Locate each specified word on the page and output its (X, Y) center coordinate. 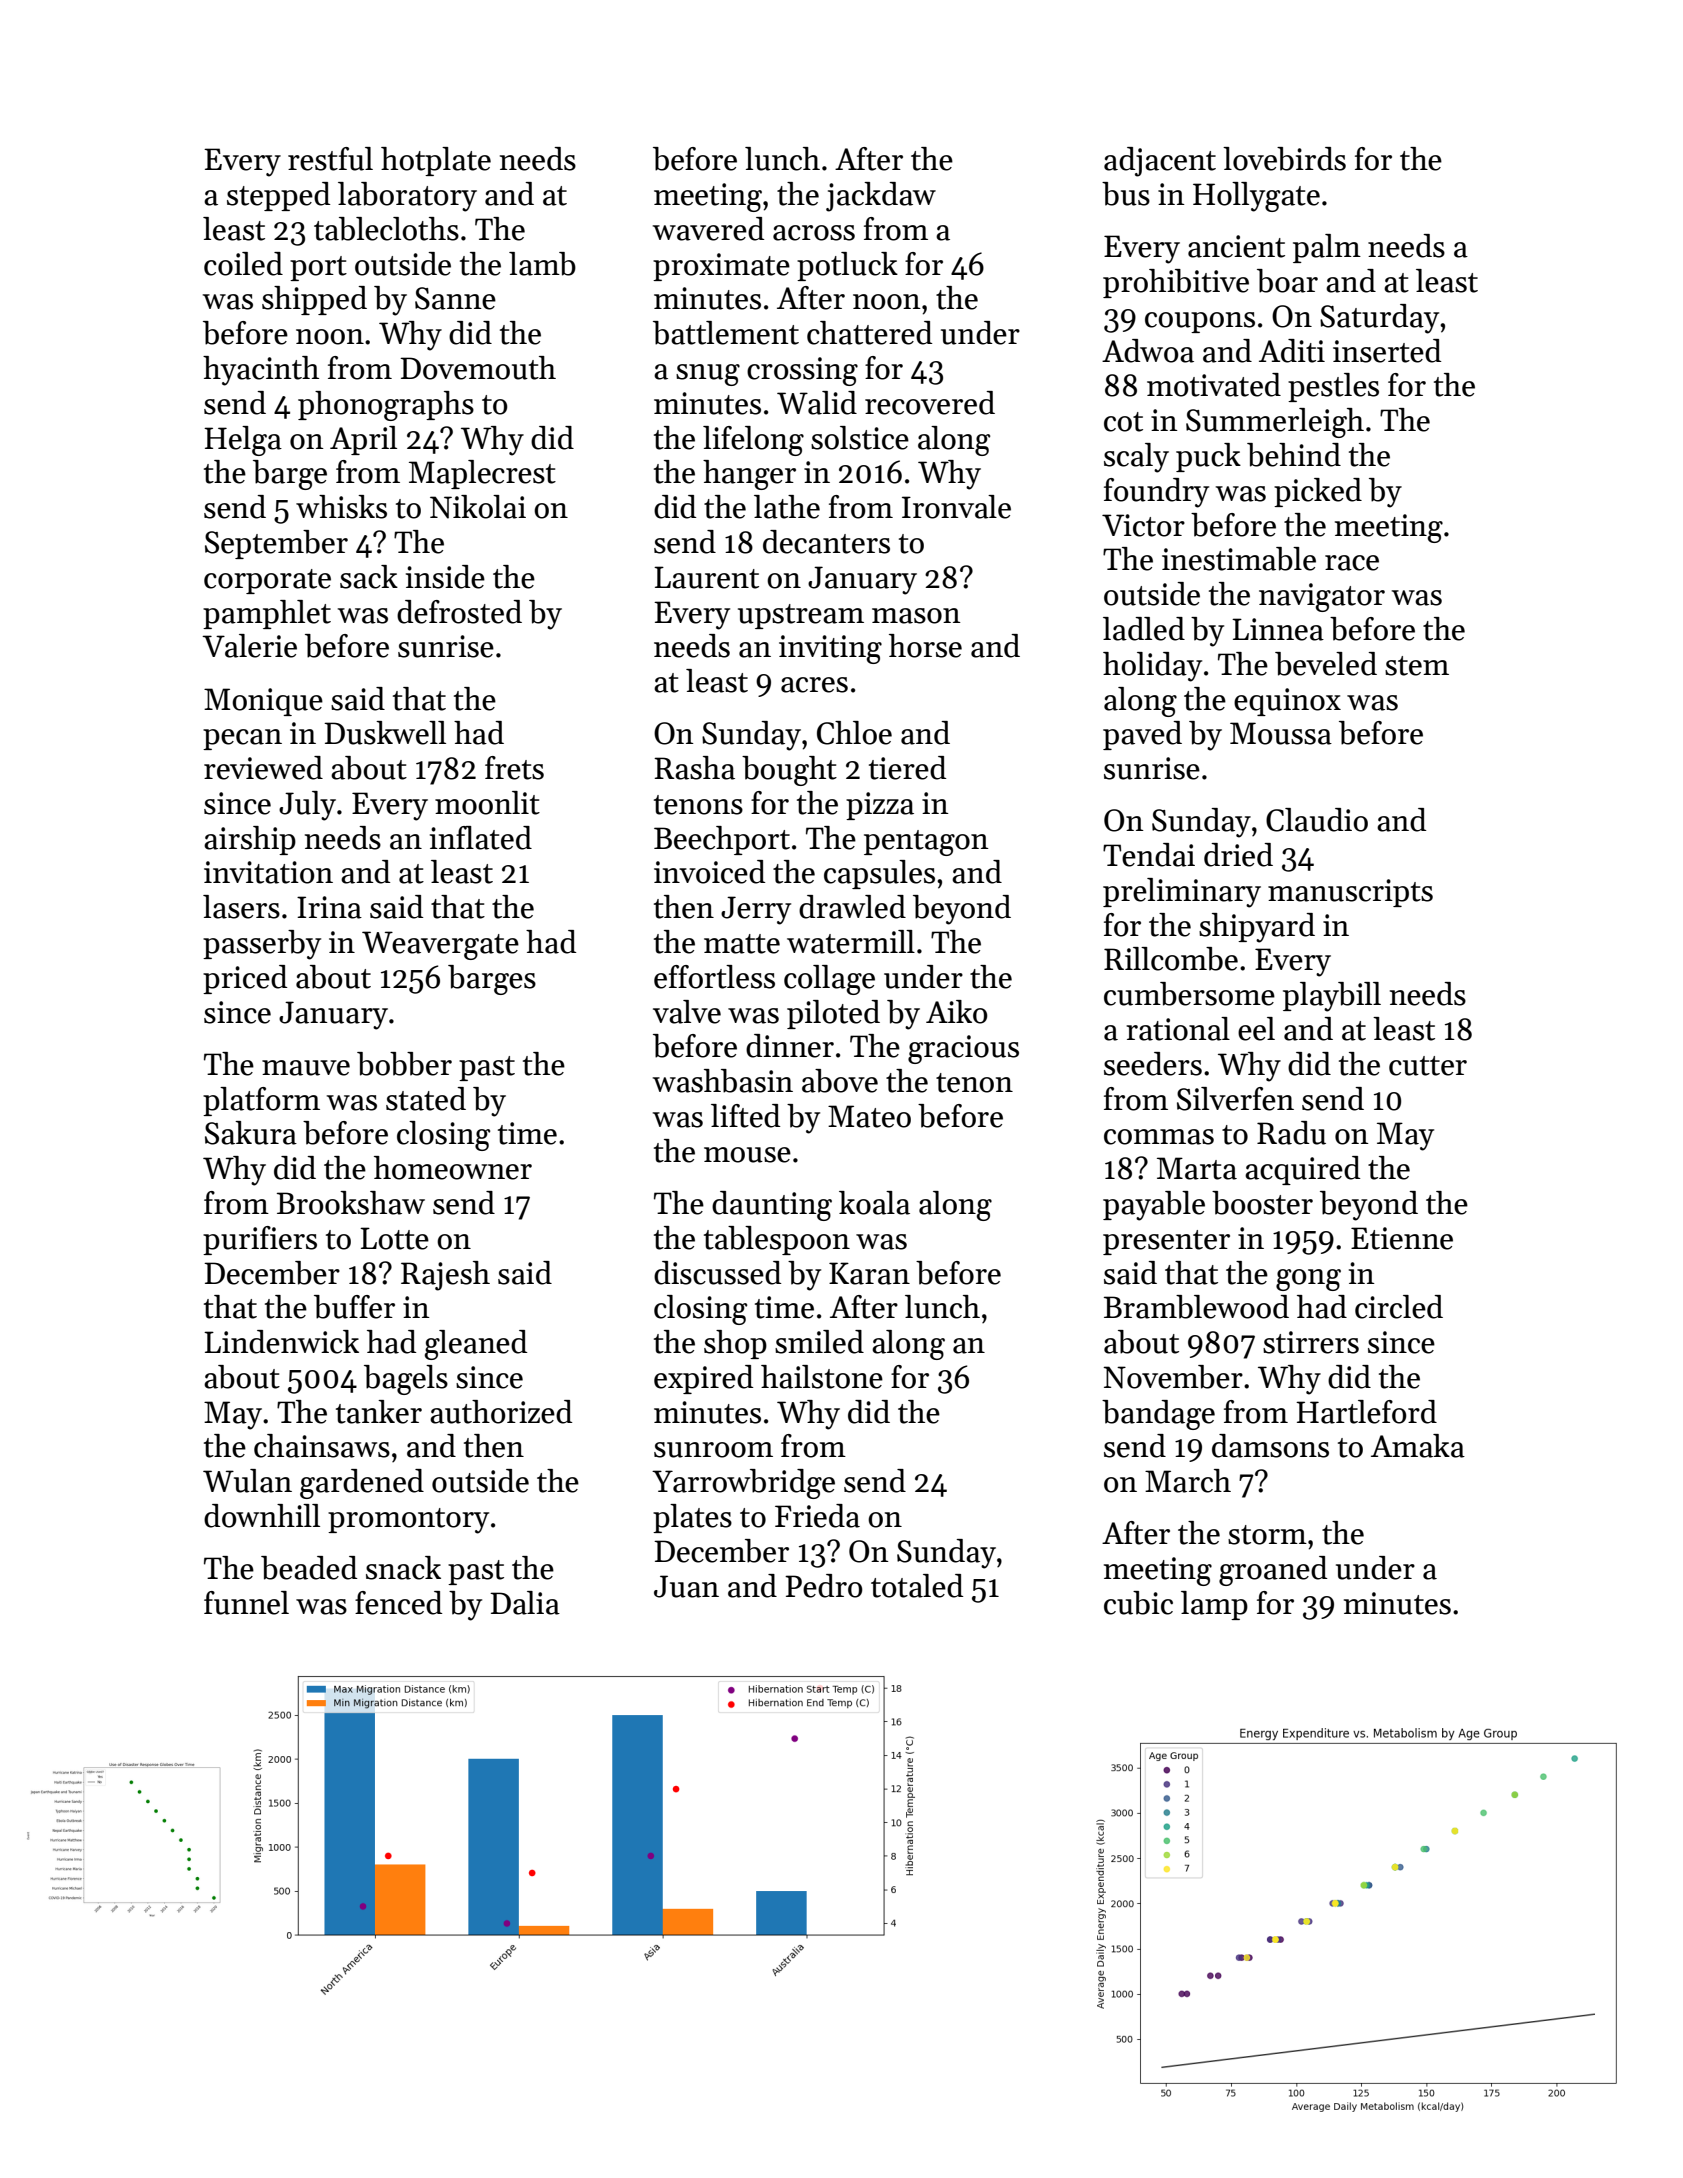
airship (250, 840)
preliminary (1182, 893)
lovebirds (1284, 159)
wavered (708, 229)
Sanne (455, 298)
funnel (246, 1603)
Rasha (694, 768)
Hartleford (1366, 1412)
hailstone (822, 1377)
